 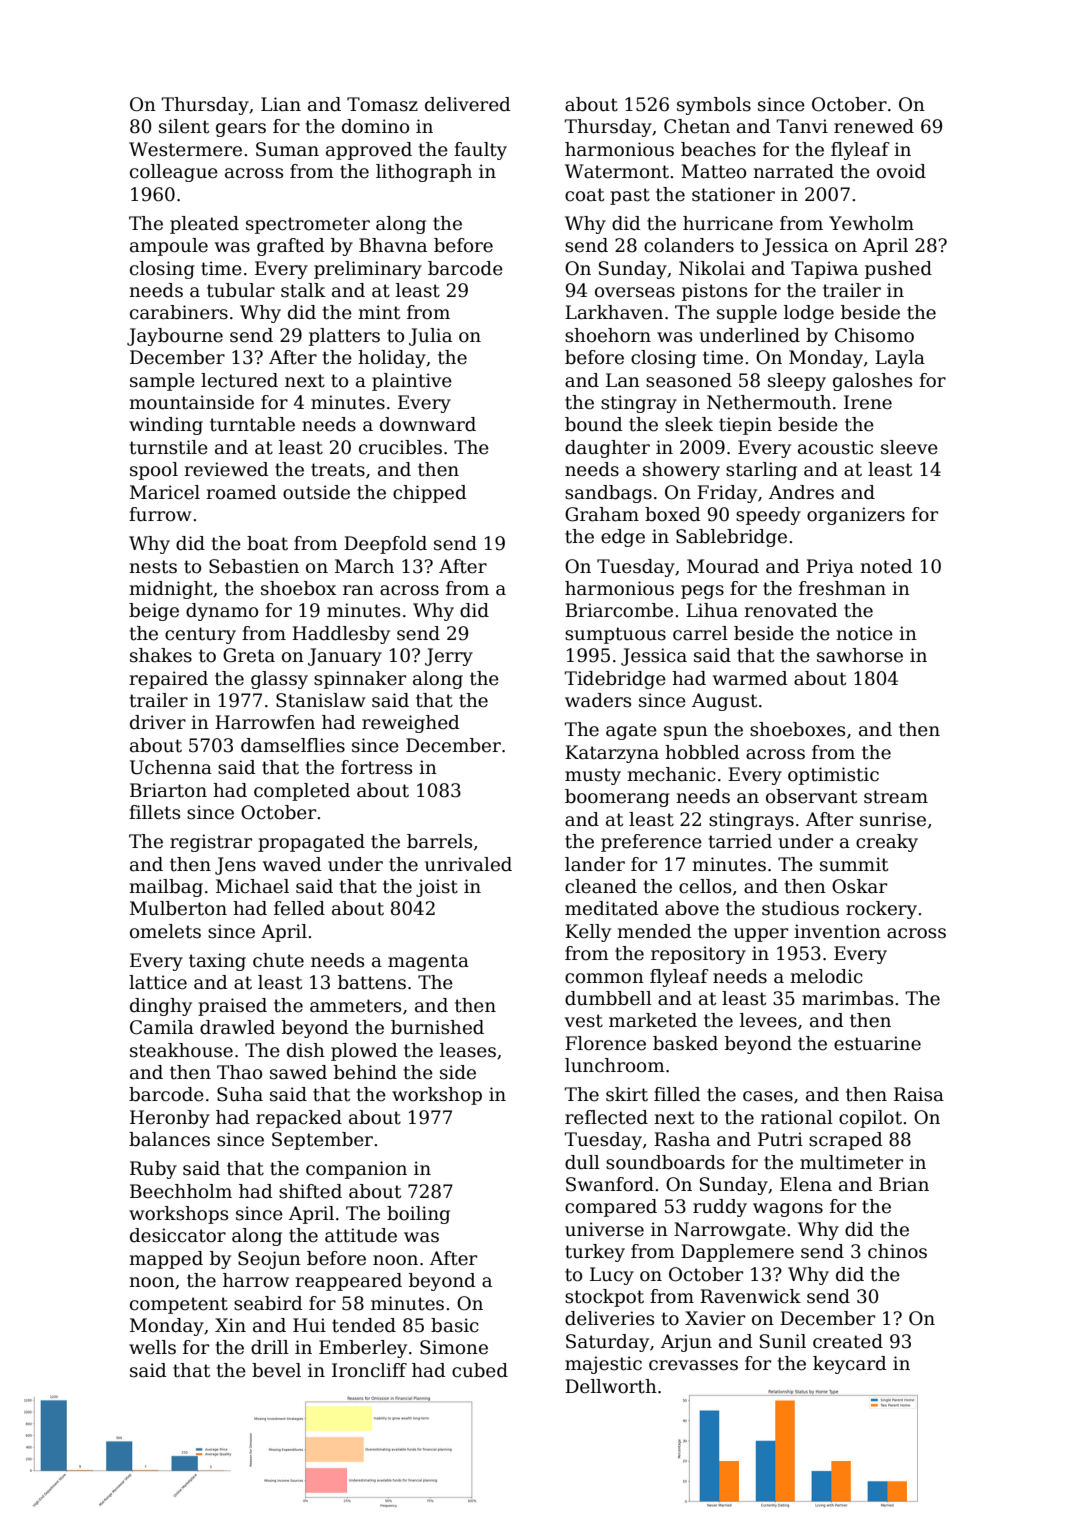 I want to click on marimbas, so click(x=847, y=998).
